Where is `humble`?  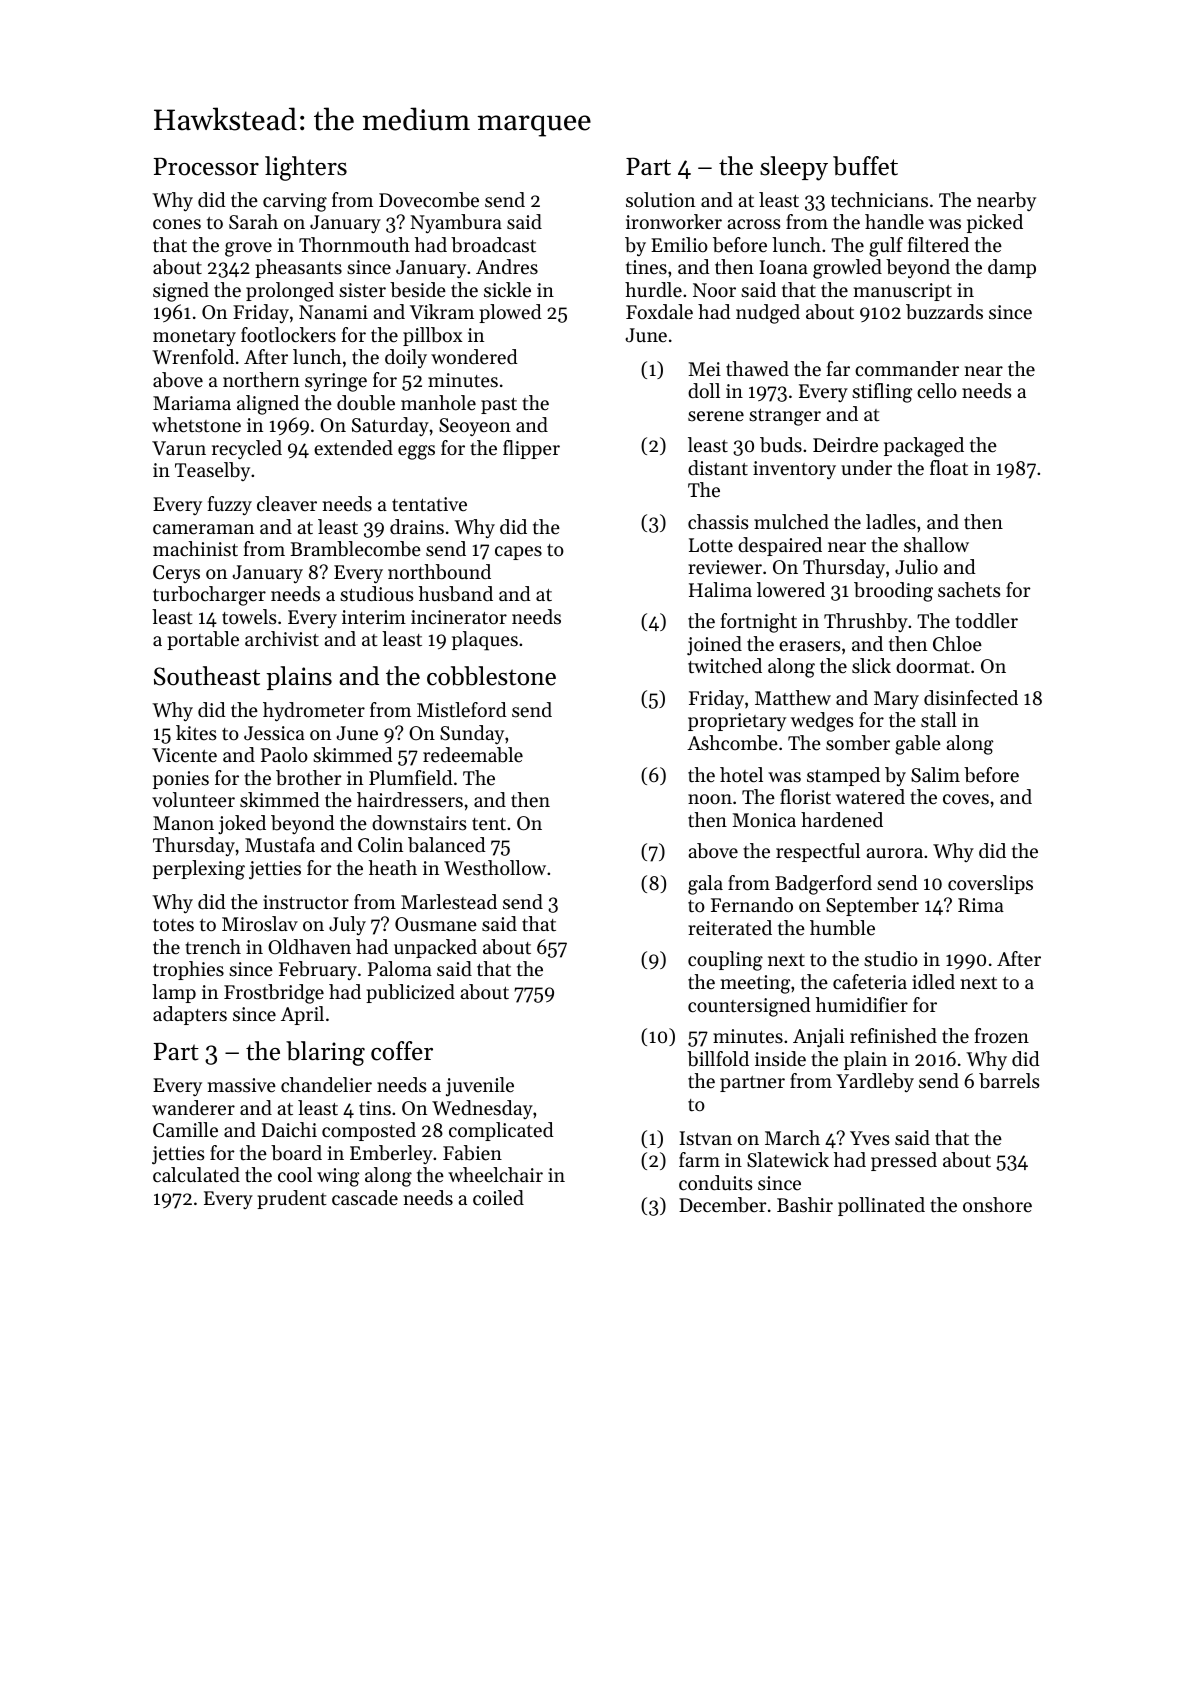
humble is located at coordinates (842, 928).
